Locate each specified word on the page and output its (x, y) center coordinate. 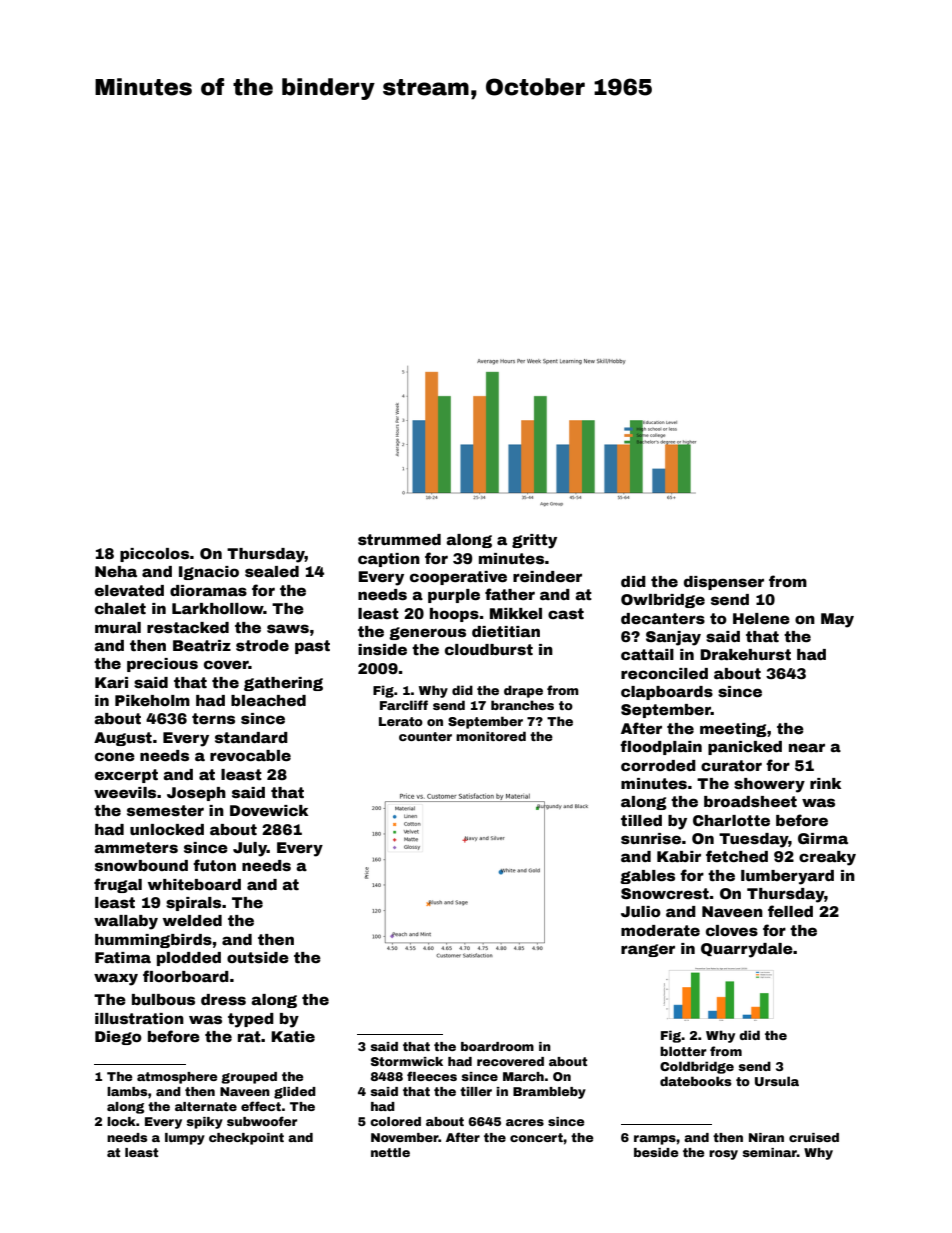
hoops (454, 615)
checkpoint (246, 1139)
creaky (827, 858)
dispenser (724, 583)
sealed (272, 571)
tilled (641, 820)
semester (165, 810)
